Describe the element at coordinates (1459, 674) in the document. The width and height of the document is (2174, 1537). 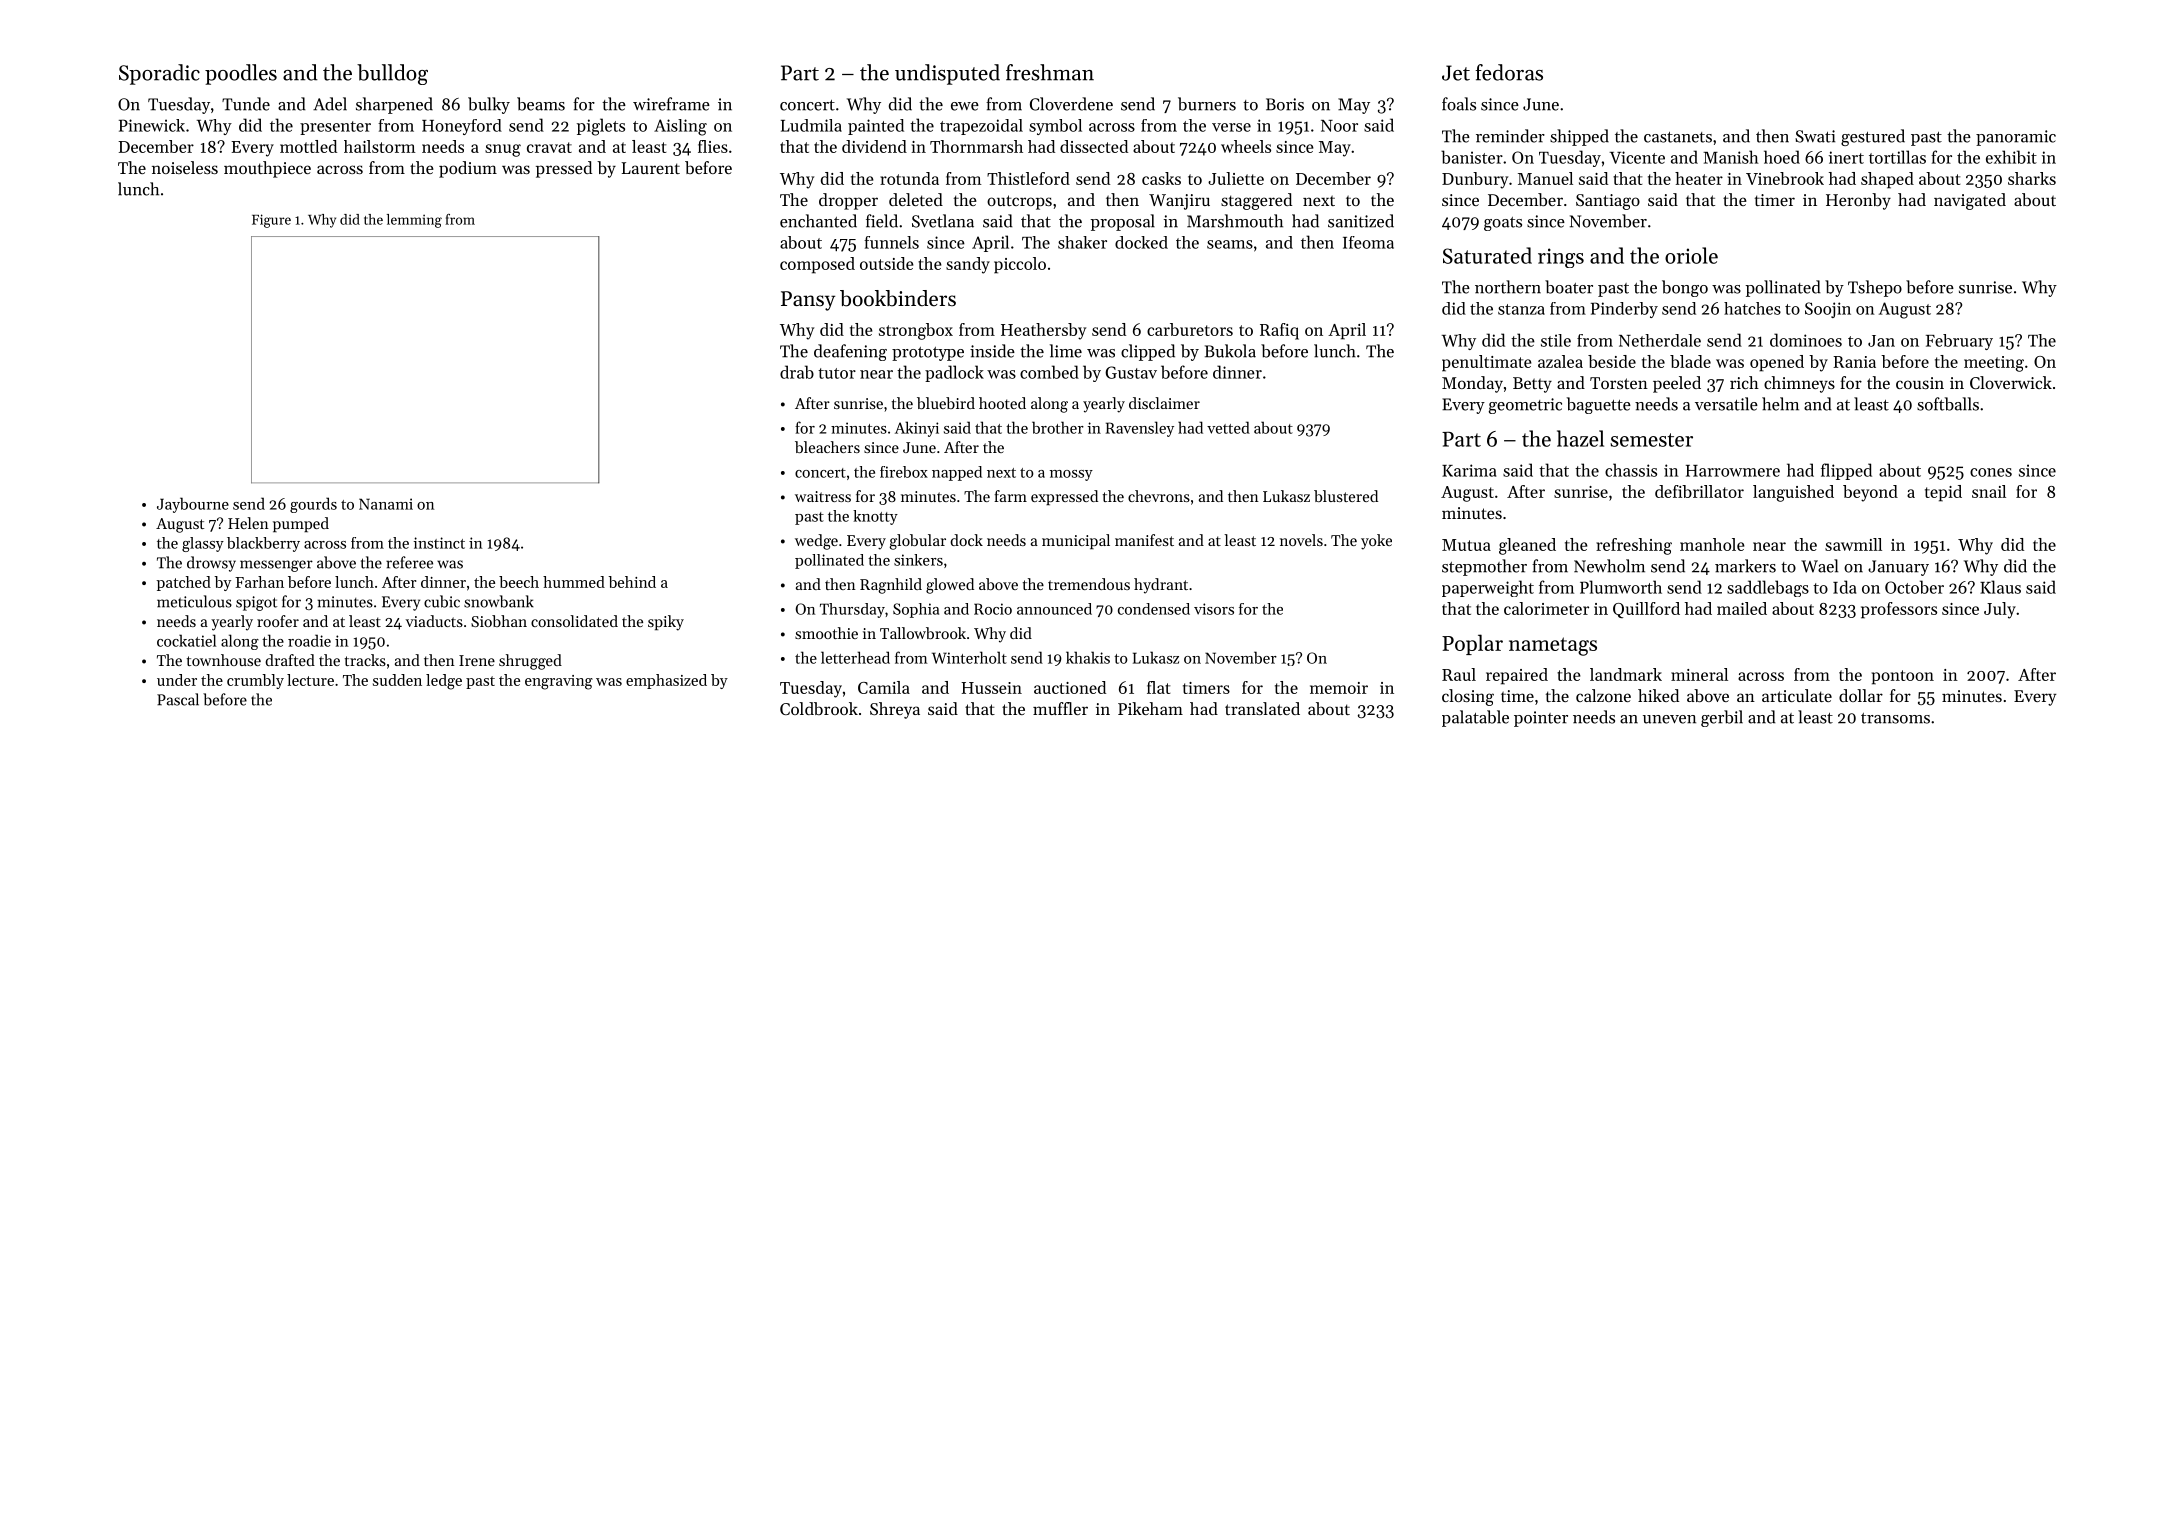
I see `Raul` at that location.
